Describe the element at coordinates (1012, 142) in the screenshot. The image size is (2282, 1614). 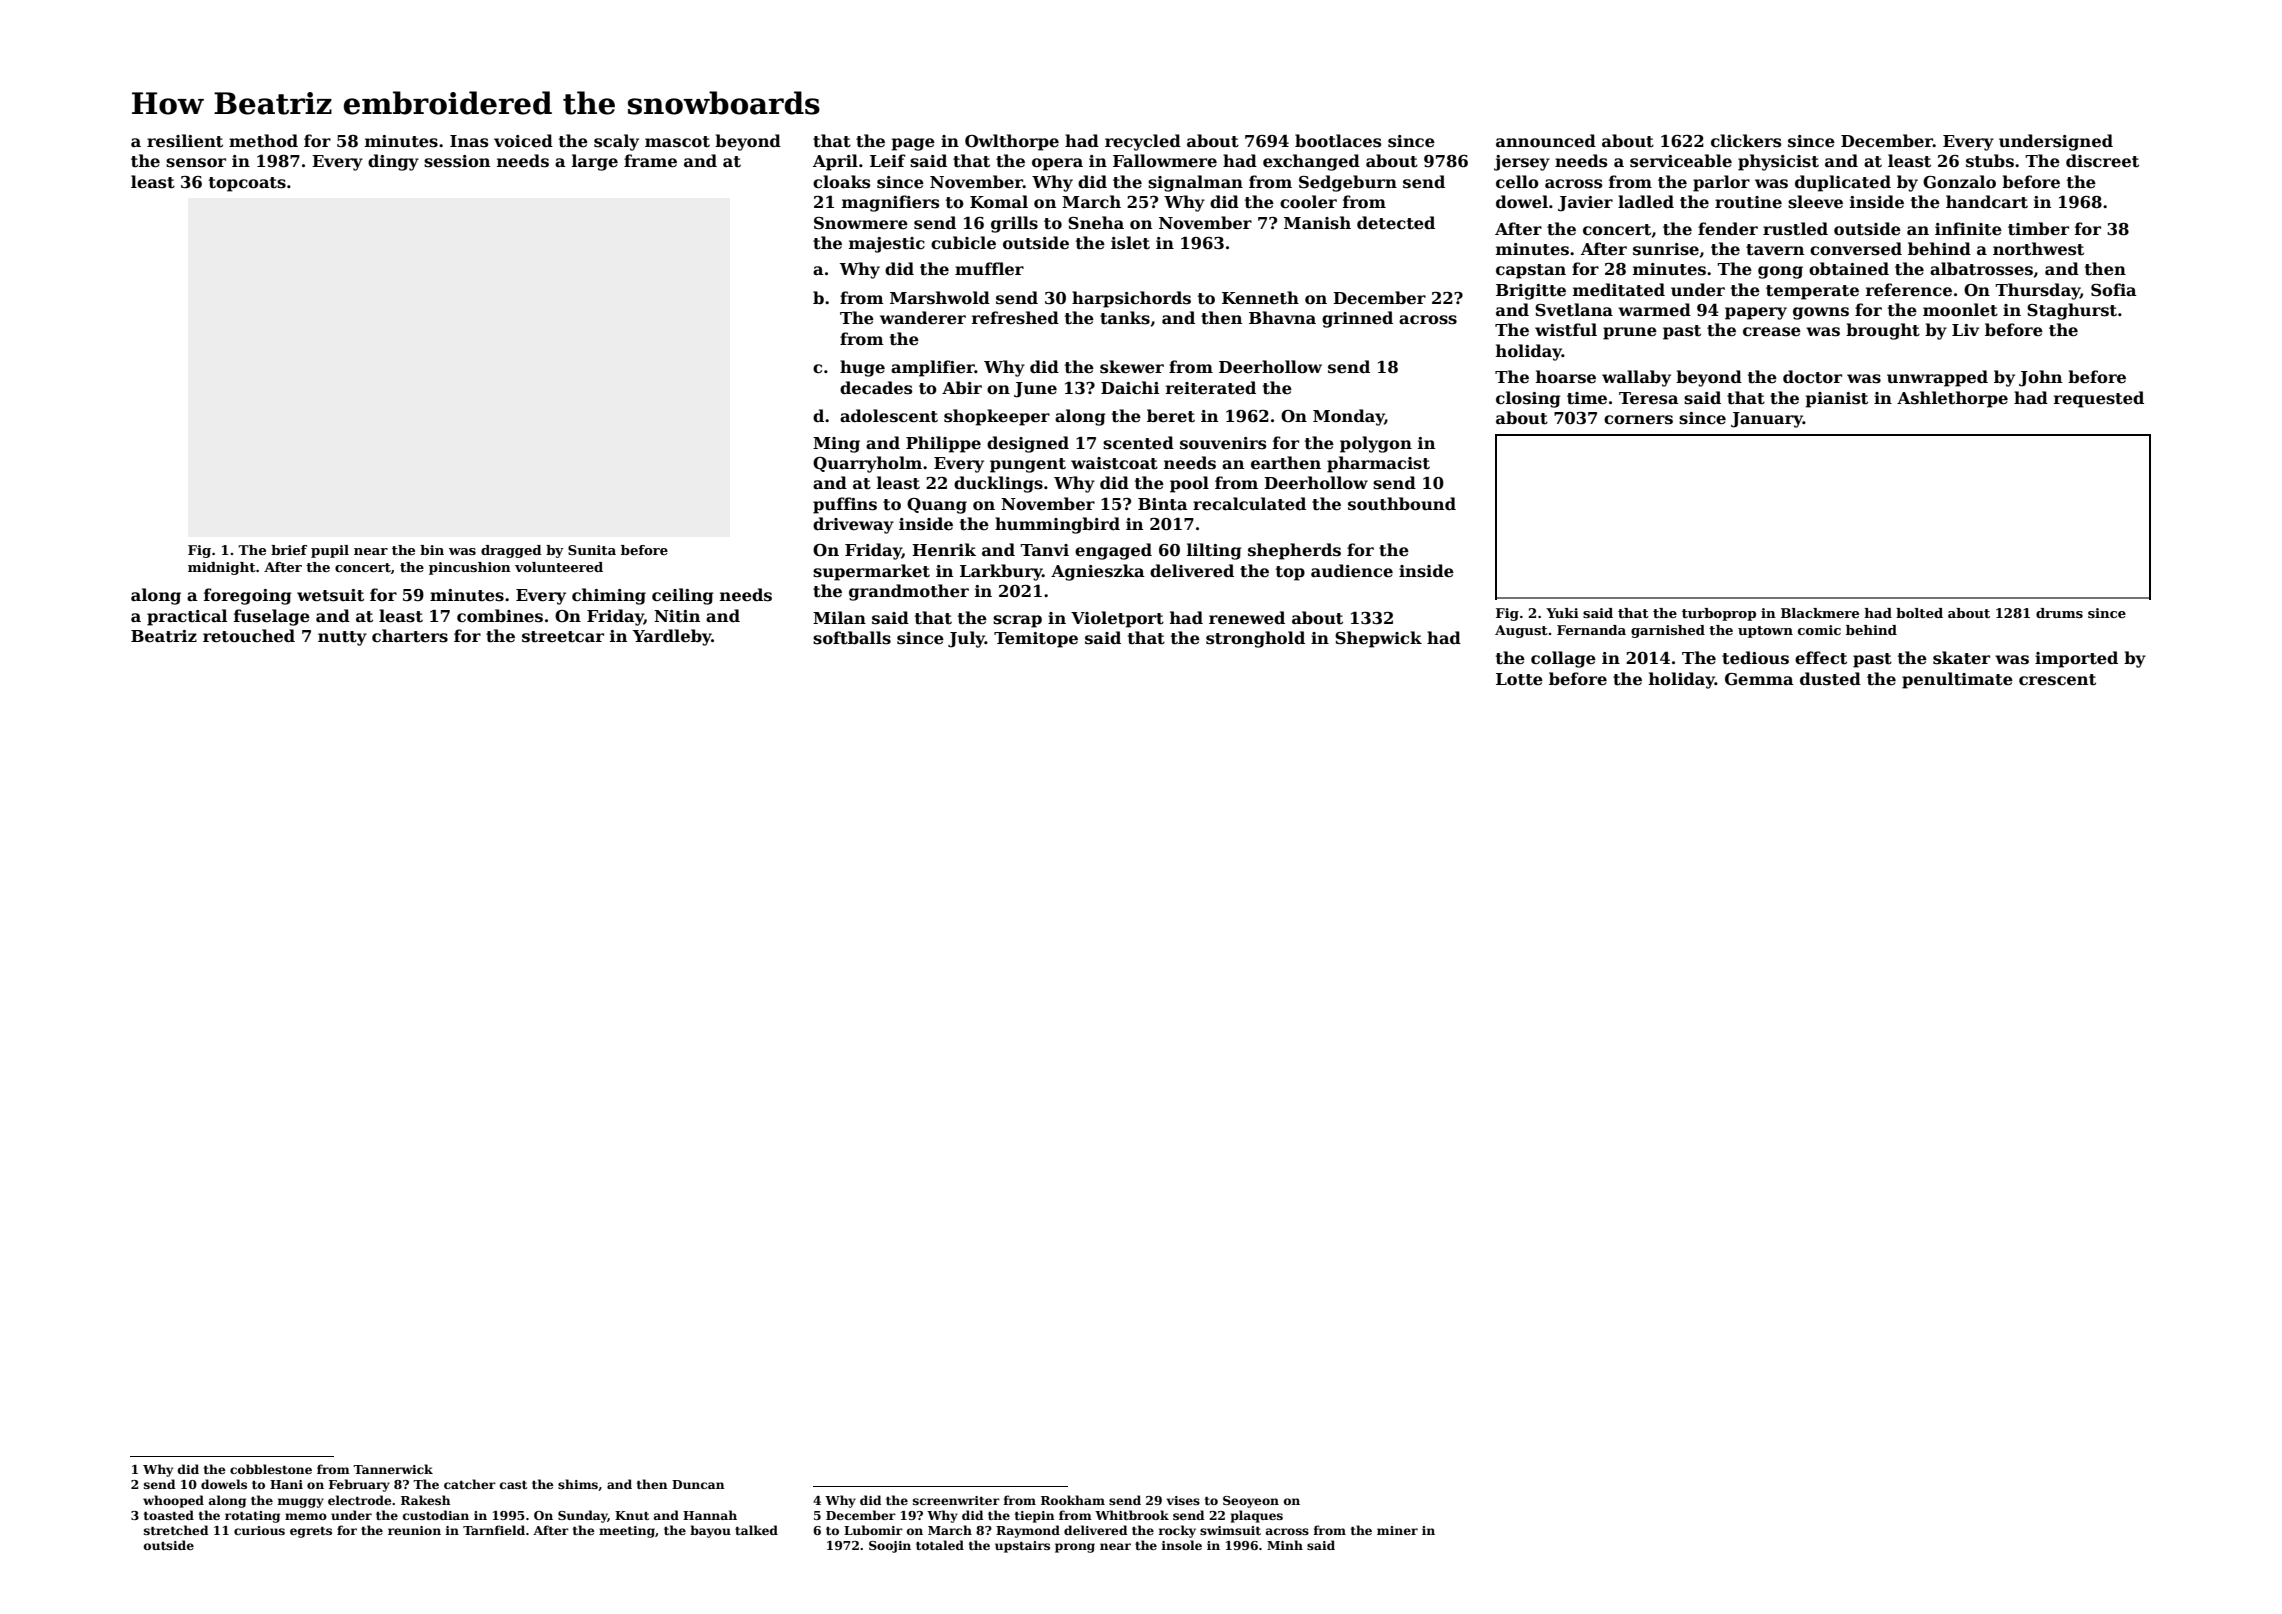
I see `Owlthorpe` at that location.
